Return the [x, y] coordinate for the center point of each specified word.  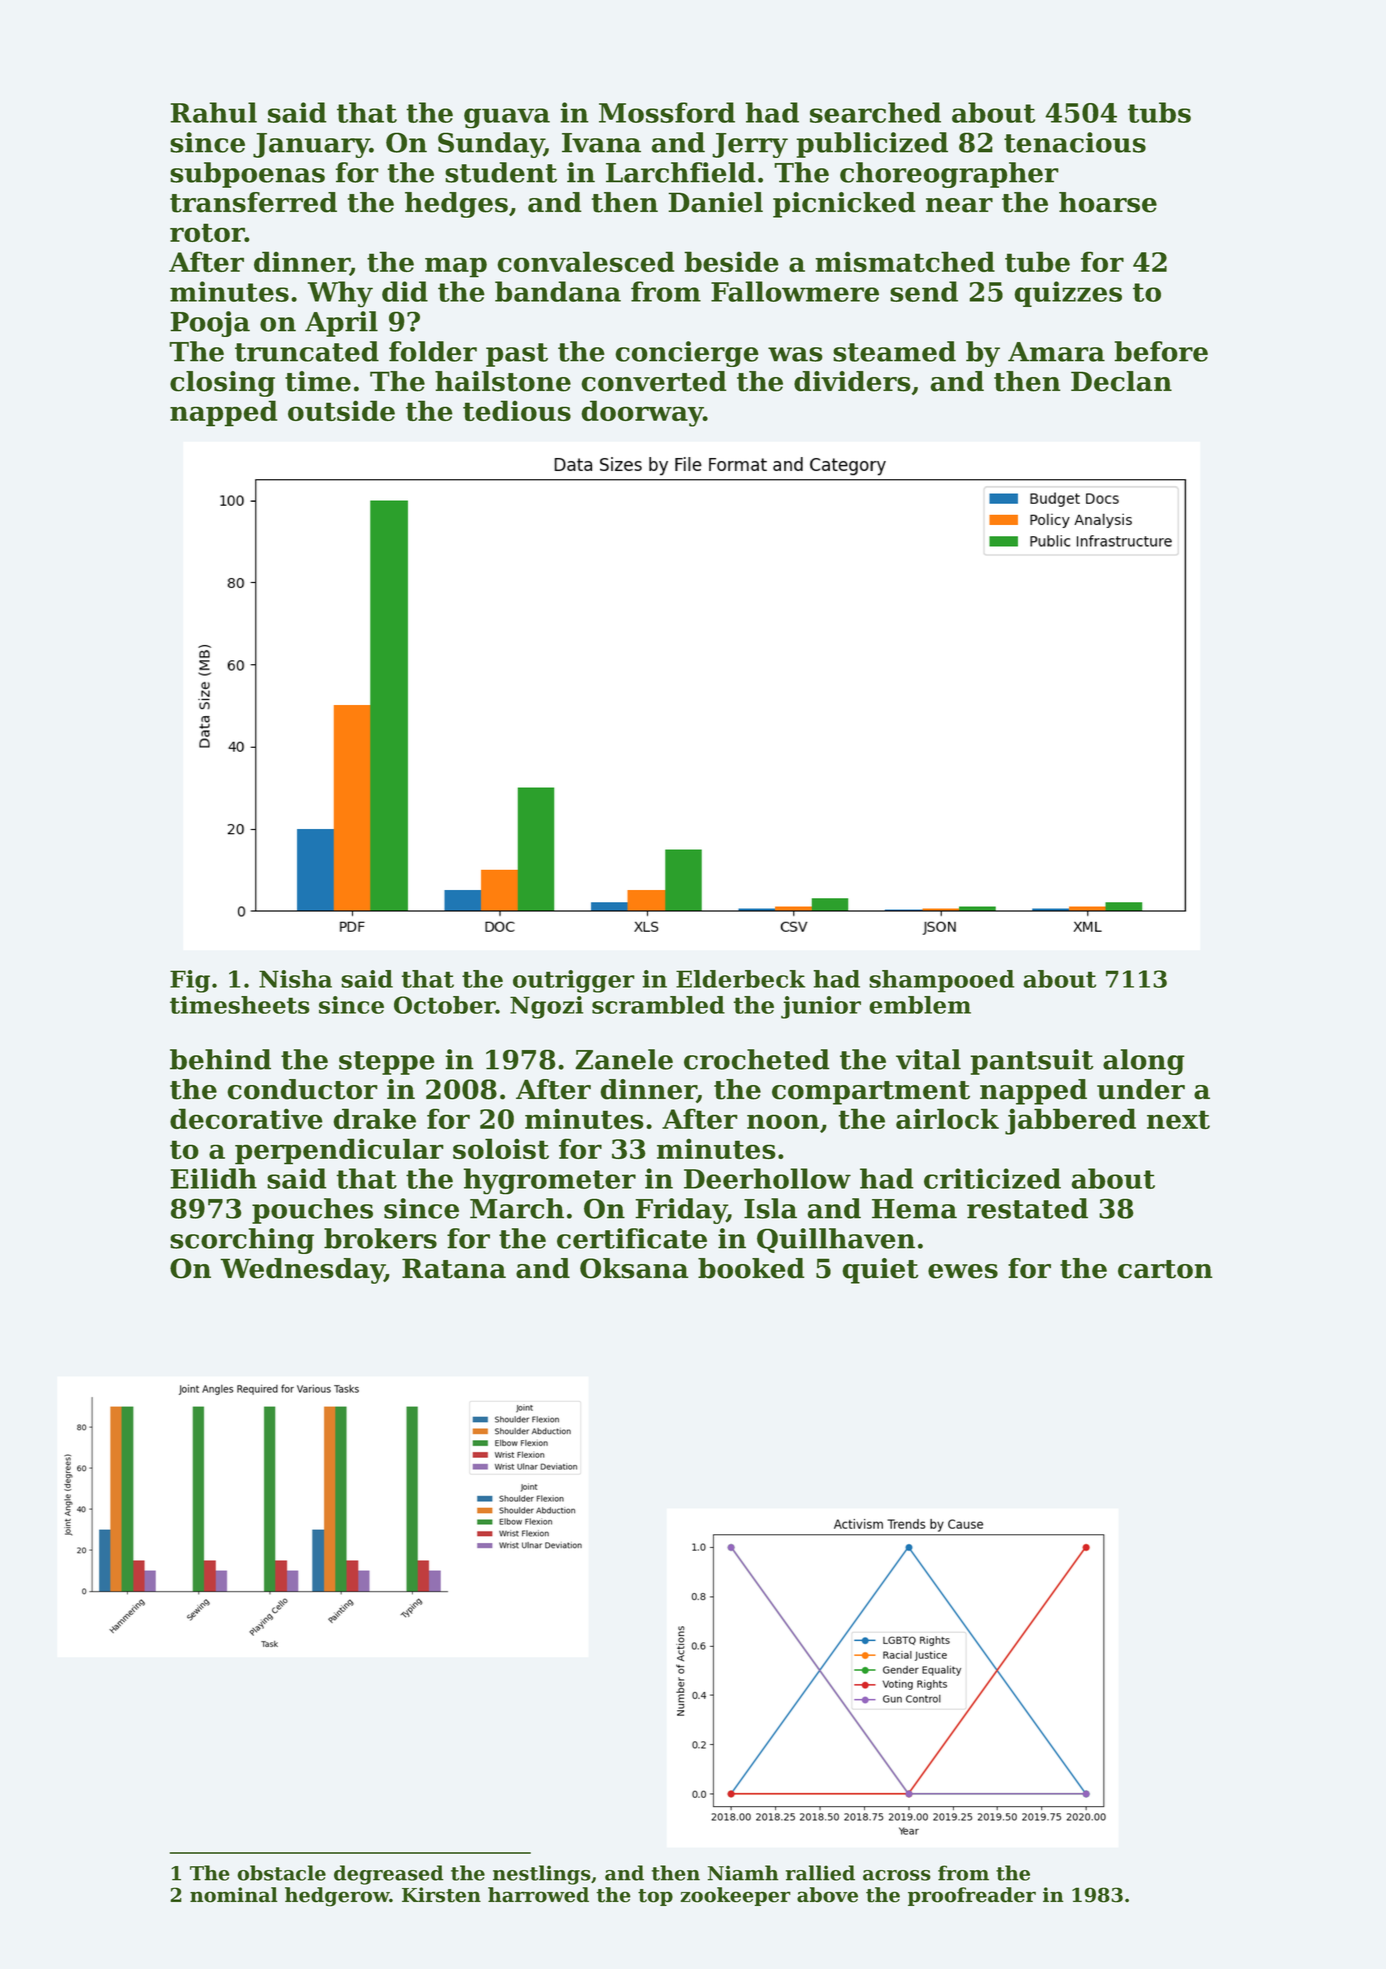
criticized [992, 1178]
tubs [1159, 112]
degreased [389, 1875]
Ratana [454, 1268]
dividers [852, 381]
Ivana [601, 143]
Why [340, 294]
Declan [1121, 381]
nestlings [542, 1875]
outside [341, 410]
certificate [632, 1238]
